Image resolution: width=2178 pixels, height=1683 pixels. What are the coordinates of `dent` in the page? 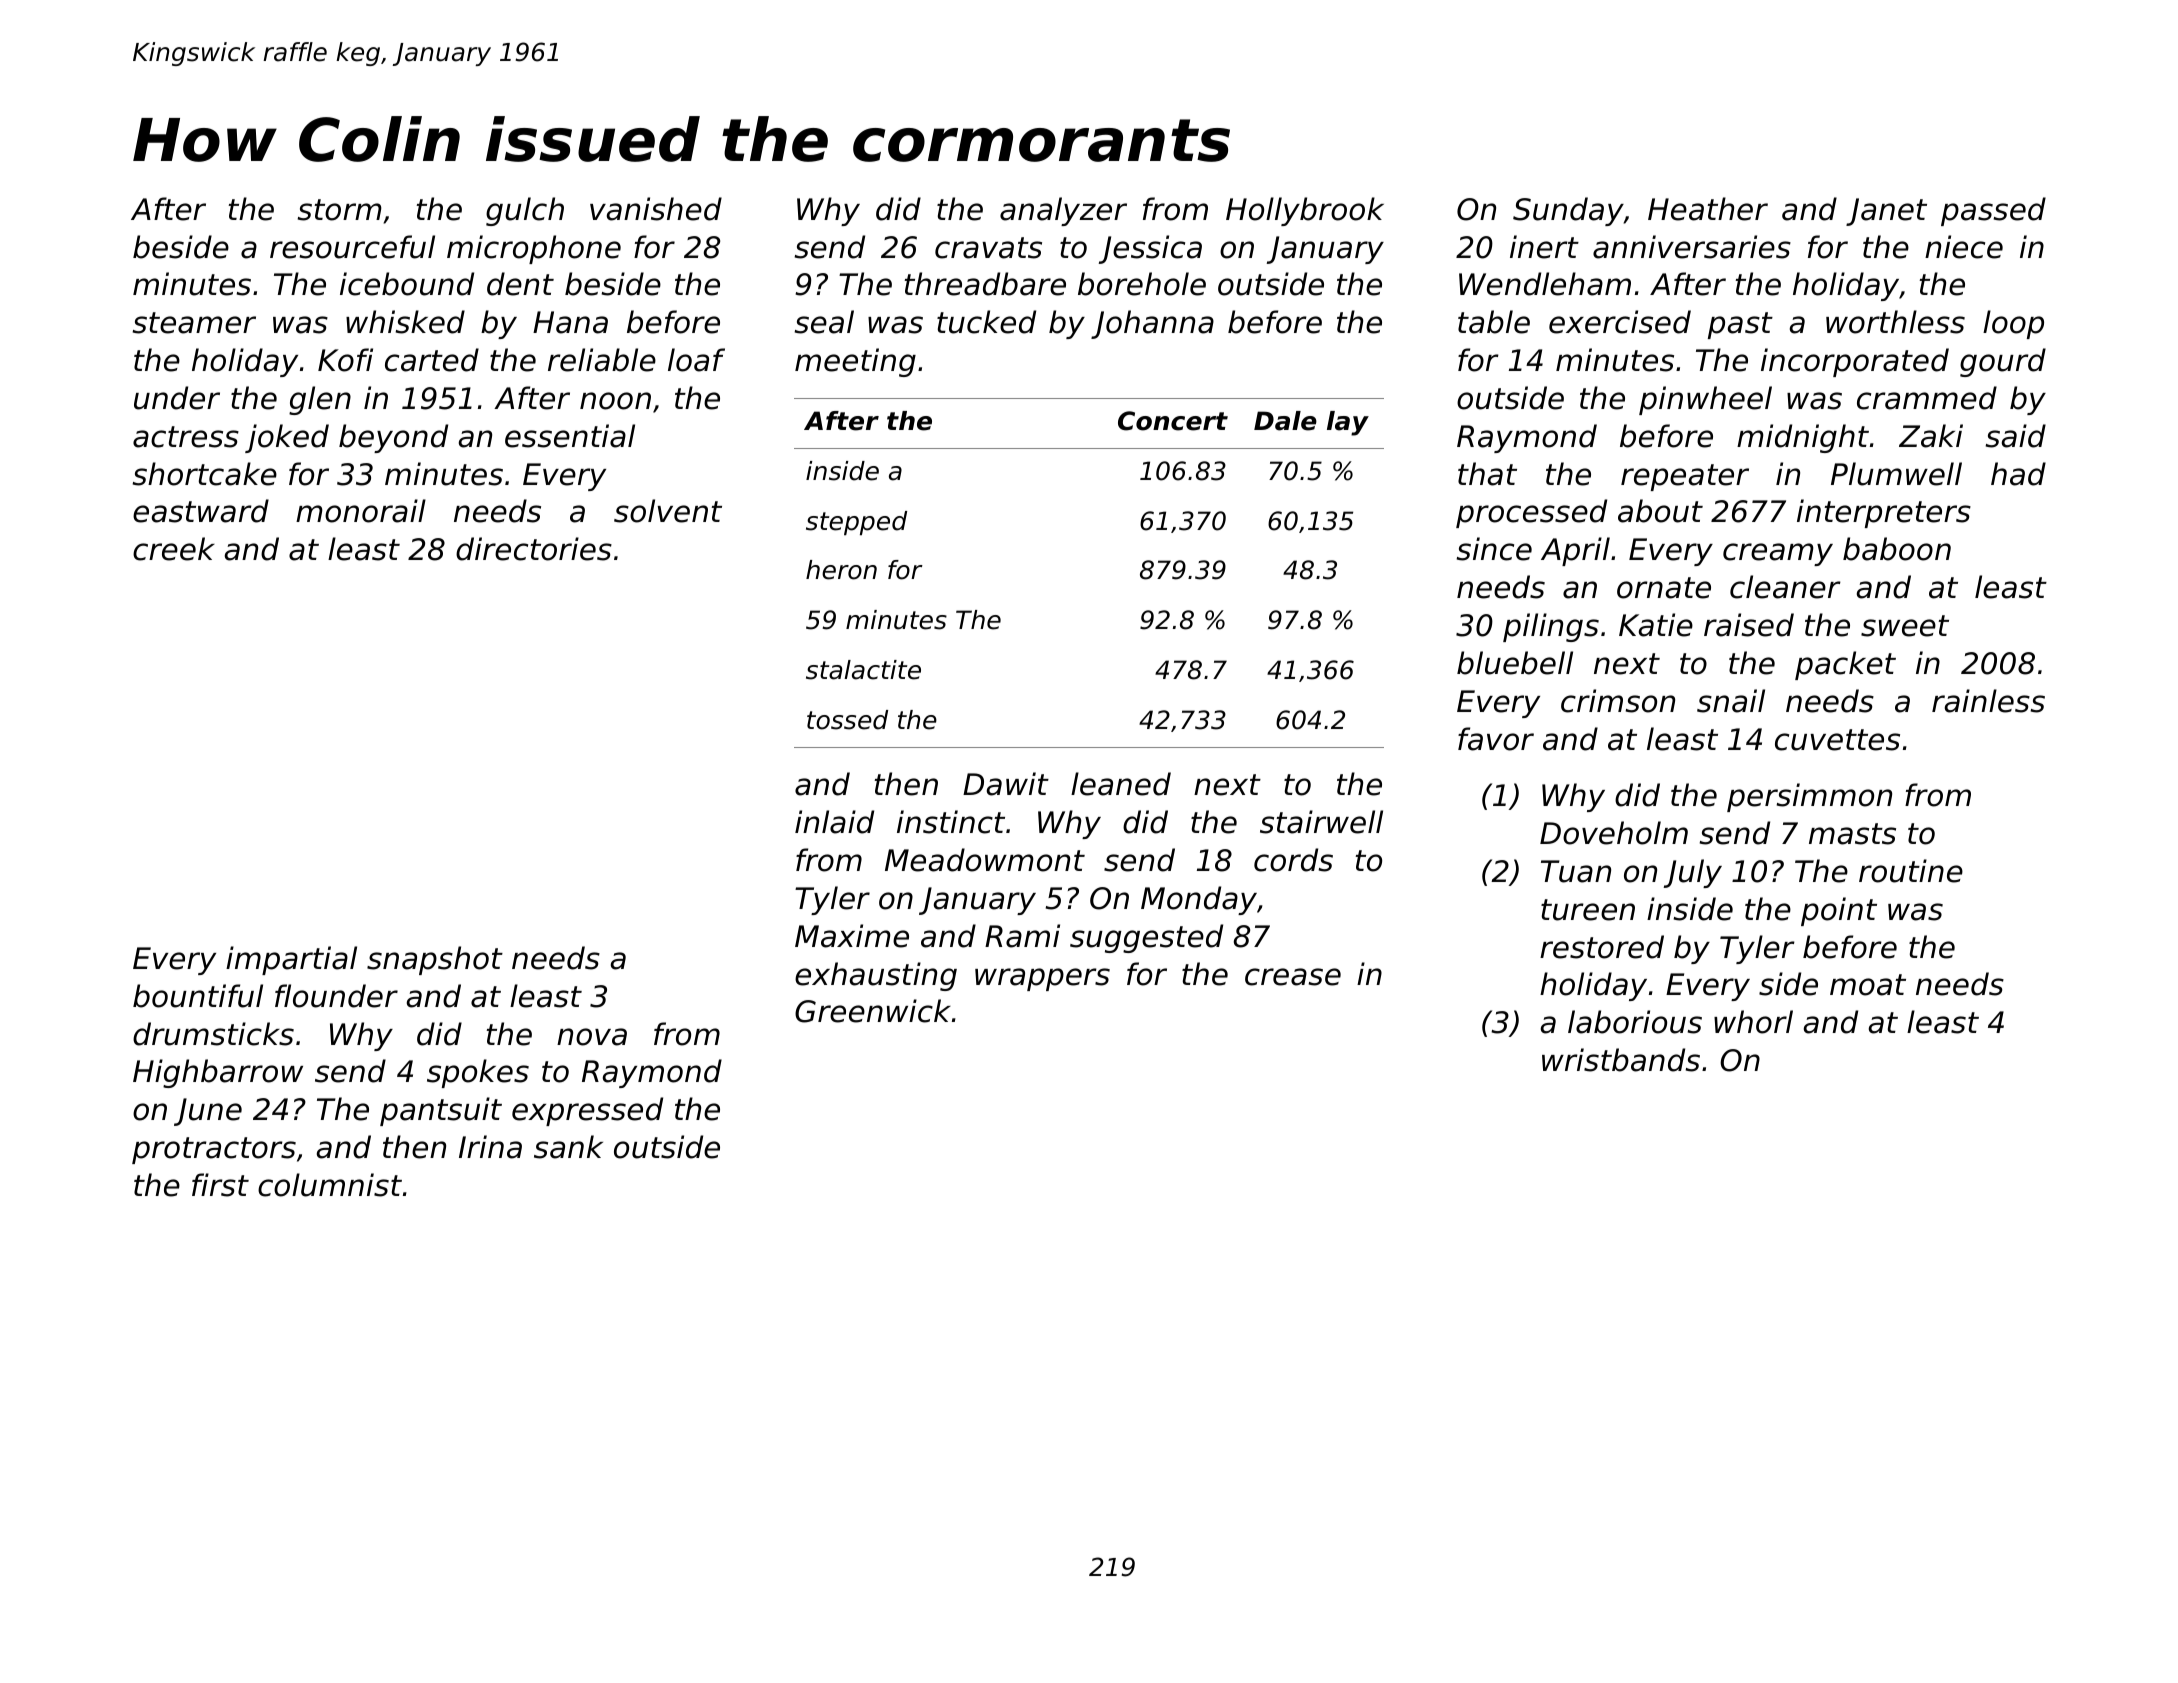 It's located at (520, 284).
